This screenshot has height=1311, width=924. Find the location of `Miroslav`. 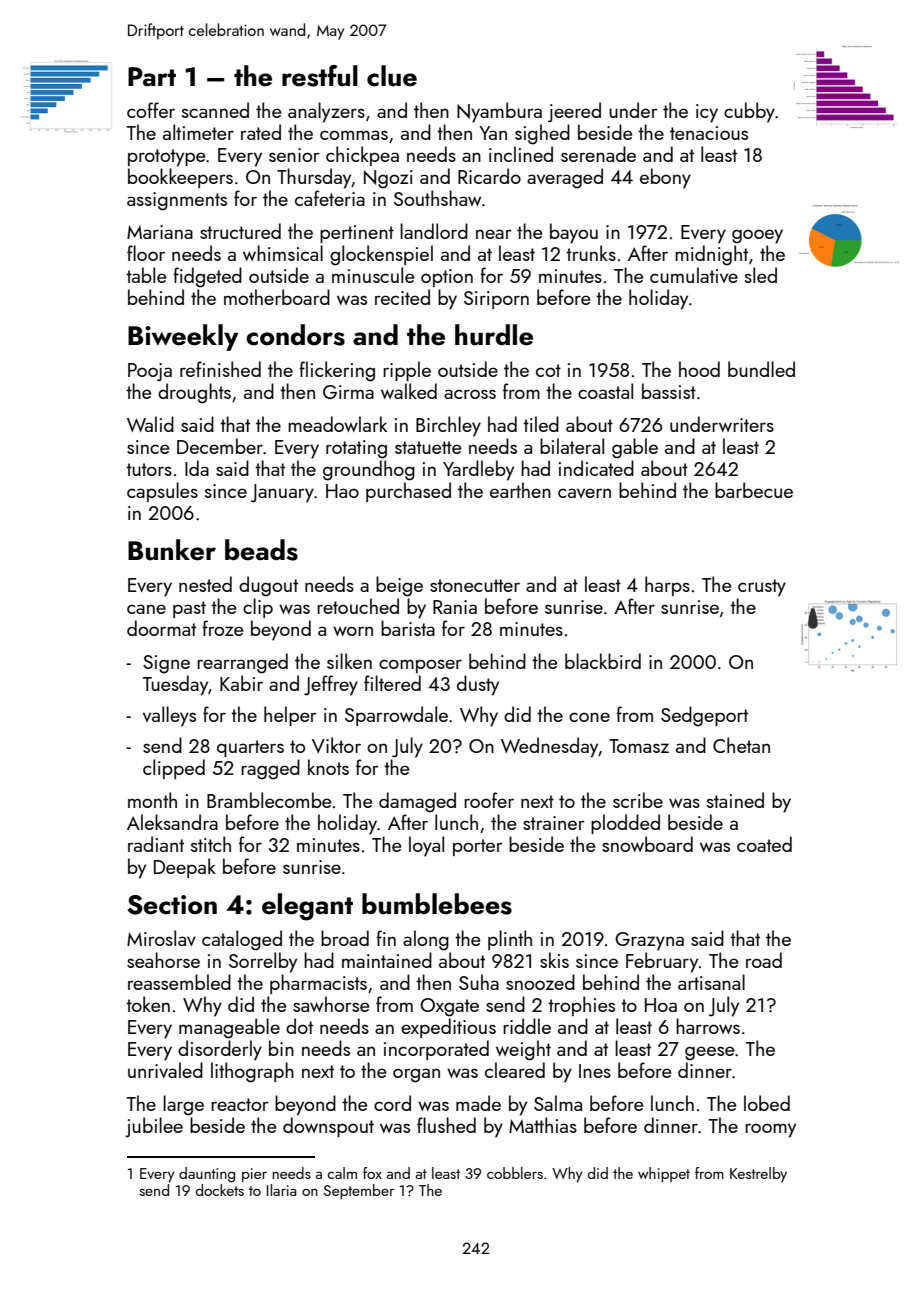

Miroslav is located at coordinates (161, 938).
